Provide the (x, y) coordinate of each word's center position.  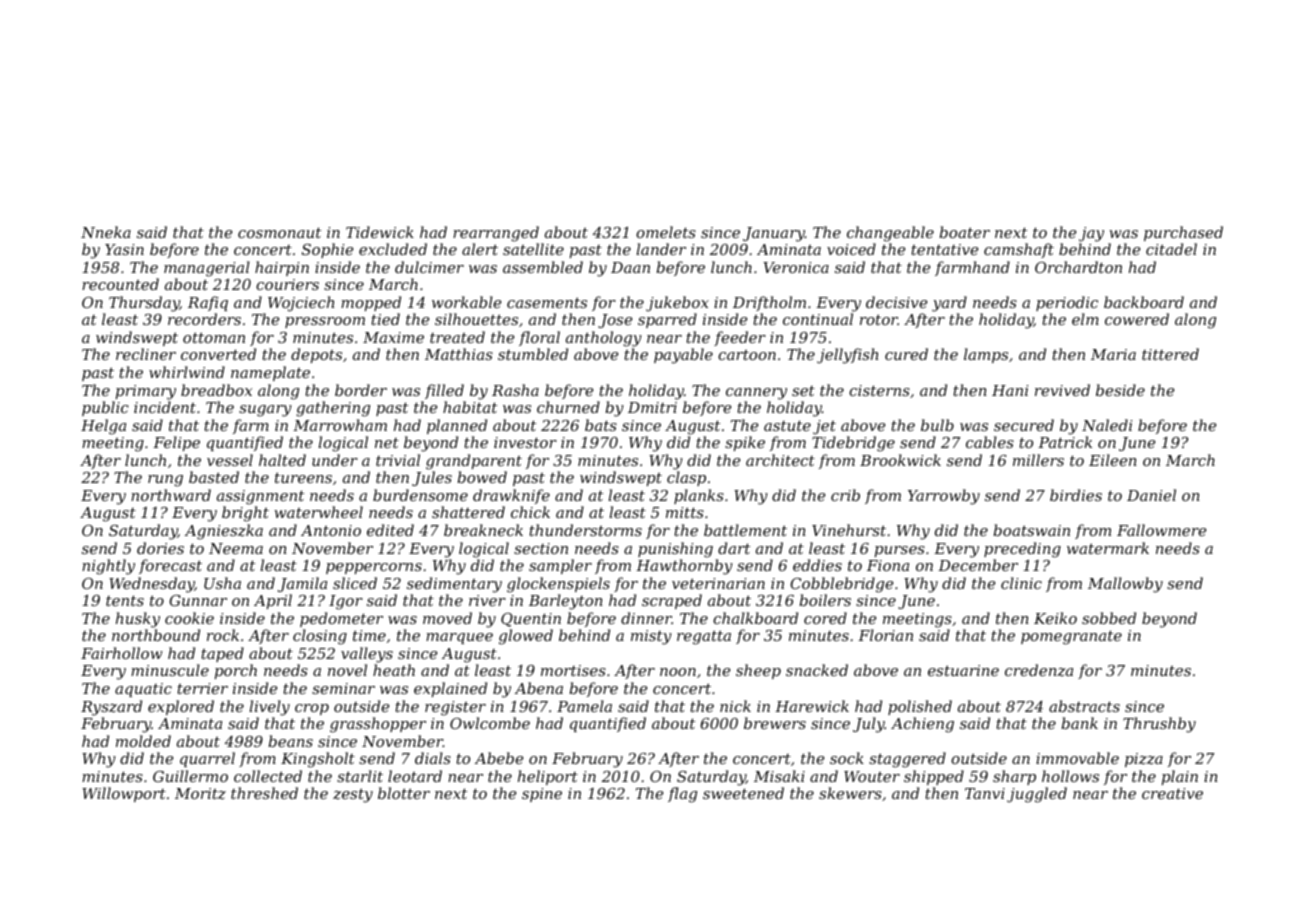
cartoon (747, 355)
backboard (1144, 302)
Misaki (779, 776)
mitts (685, 512)
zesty (353, 795)
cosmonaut (279, 232)
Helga (103, 427)
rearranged (496, 234)
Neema (236, 548)
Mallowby (1125, 585)
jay (1091, 234)
